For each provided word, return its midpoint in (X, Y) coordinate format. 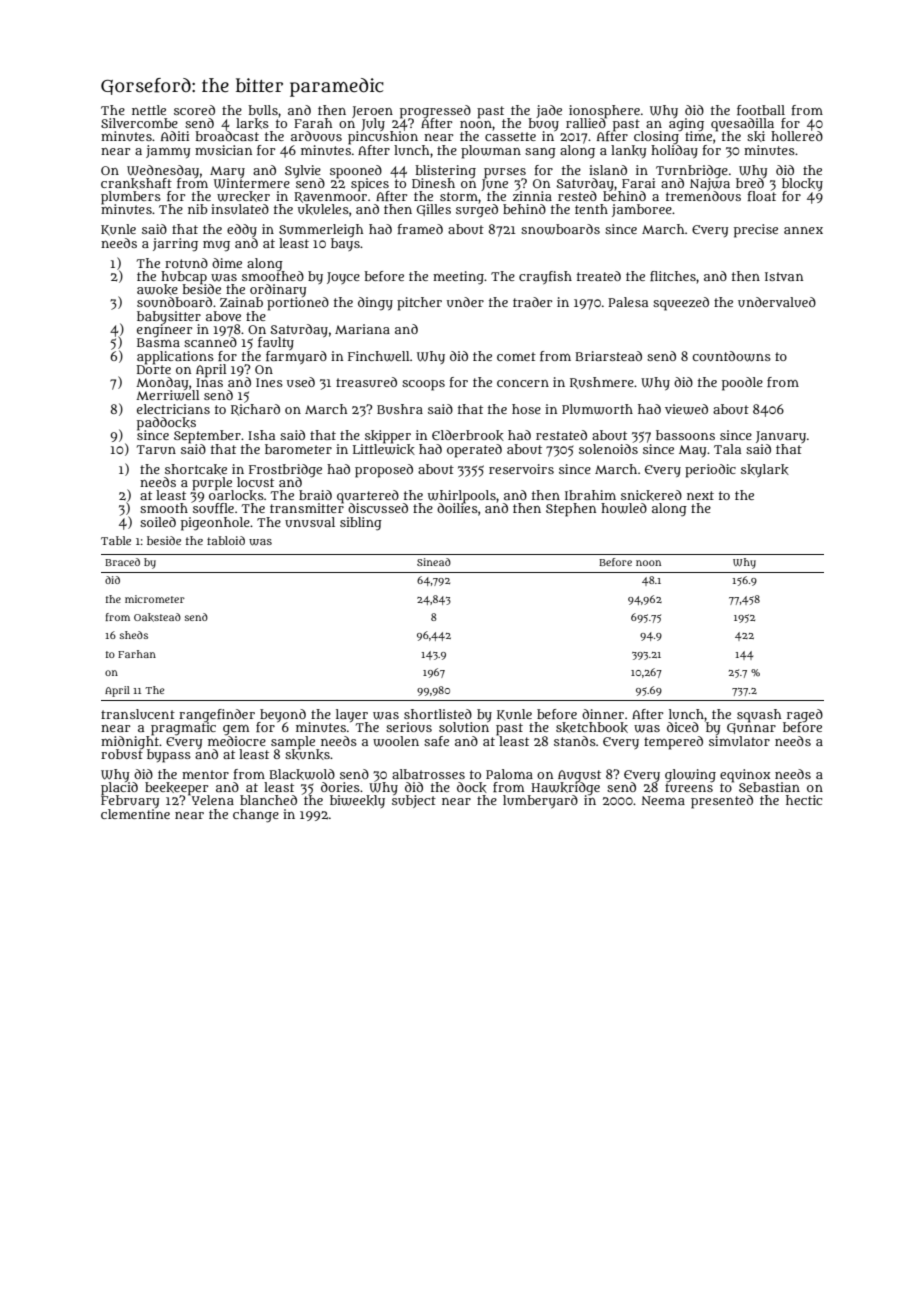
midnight (130, 742)
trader (532, 302)
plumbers (131, 197)
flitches (673, 276)
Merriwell (168, 395)
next (700, 495)
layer (352, 716)
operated (474, 451)
